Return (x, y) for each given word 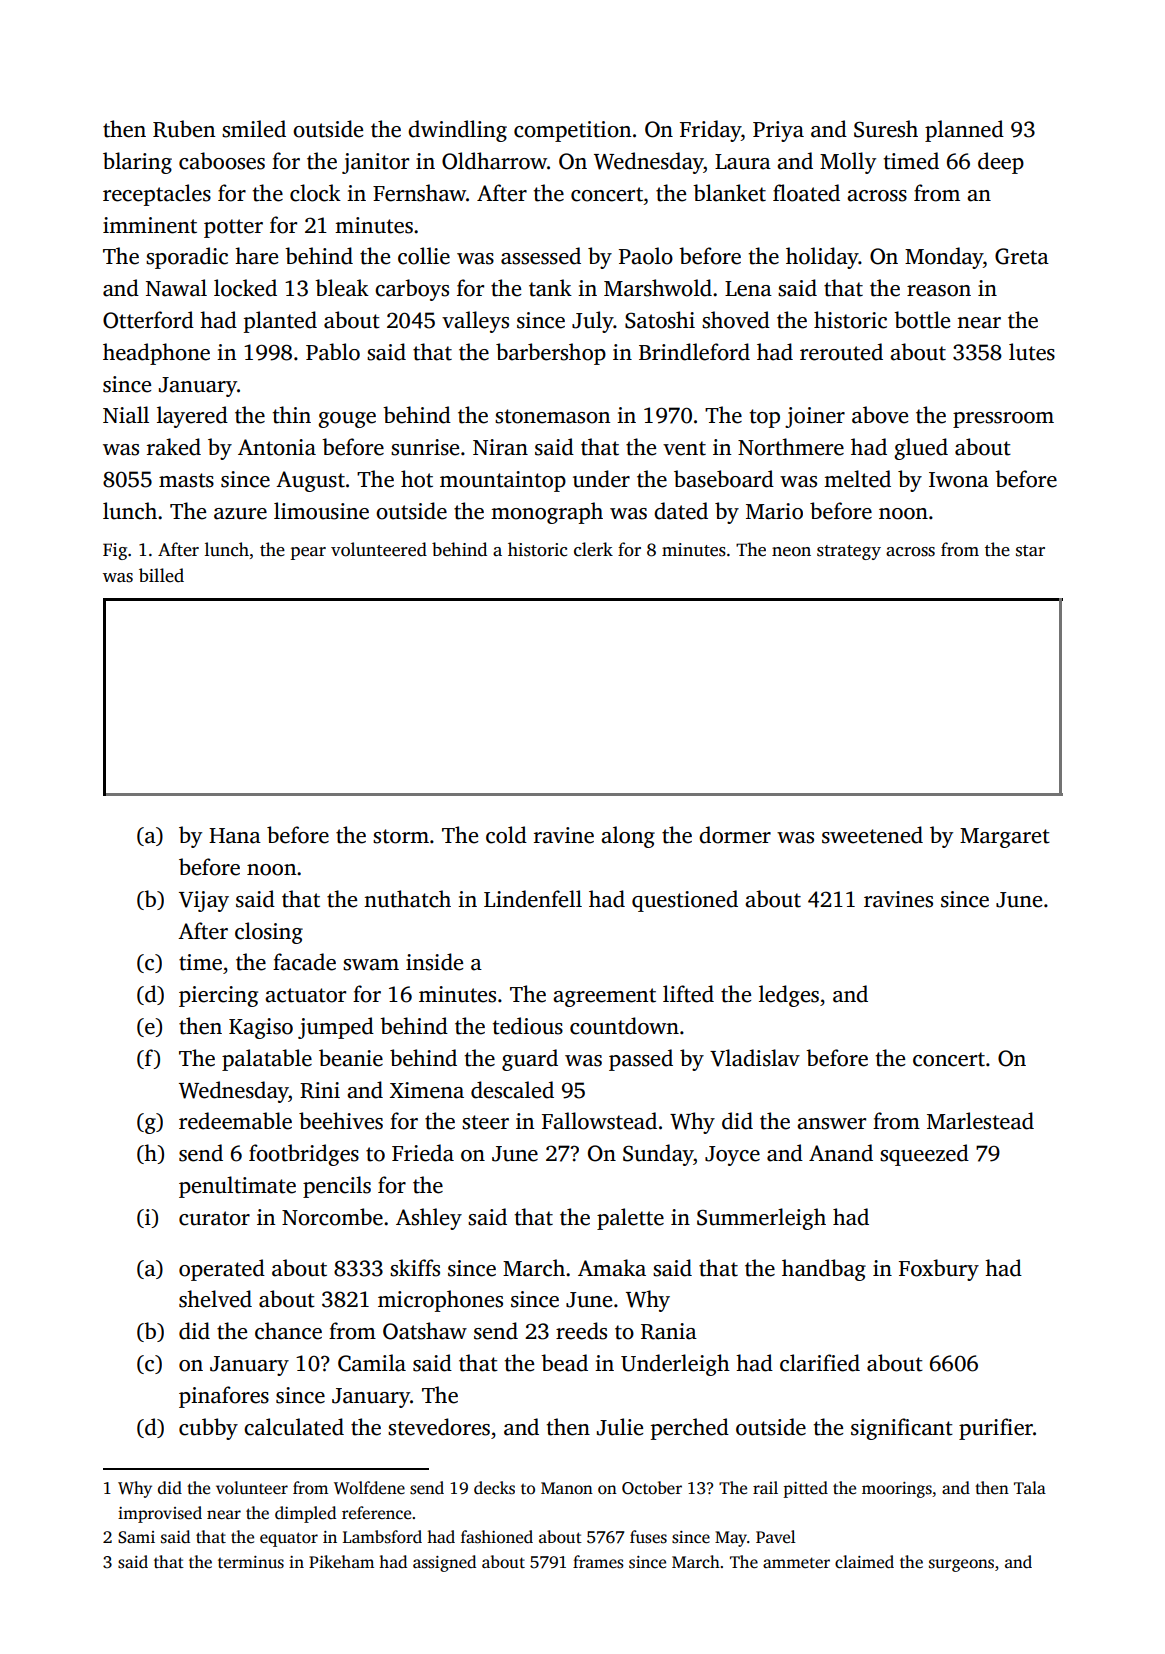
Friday (710, 131)
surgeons (961, 1565)
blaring (137, 163)
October (652, 1488)
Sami (136, 1537)
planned (964, 131)
